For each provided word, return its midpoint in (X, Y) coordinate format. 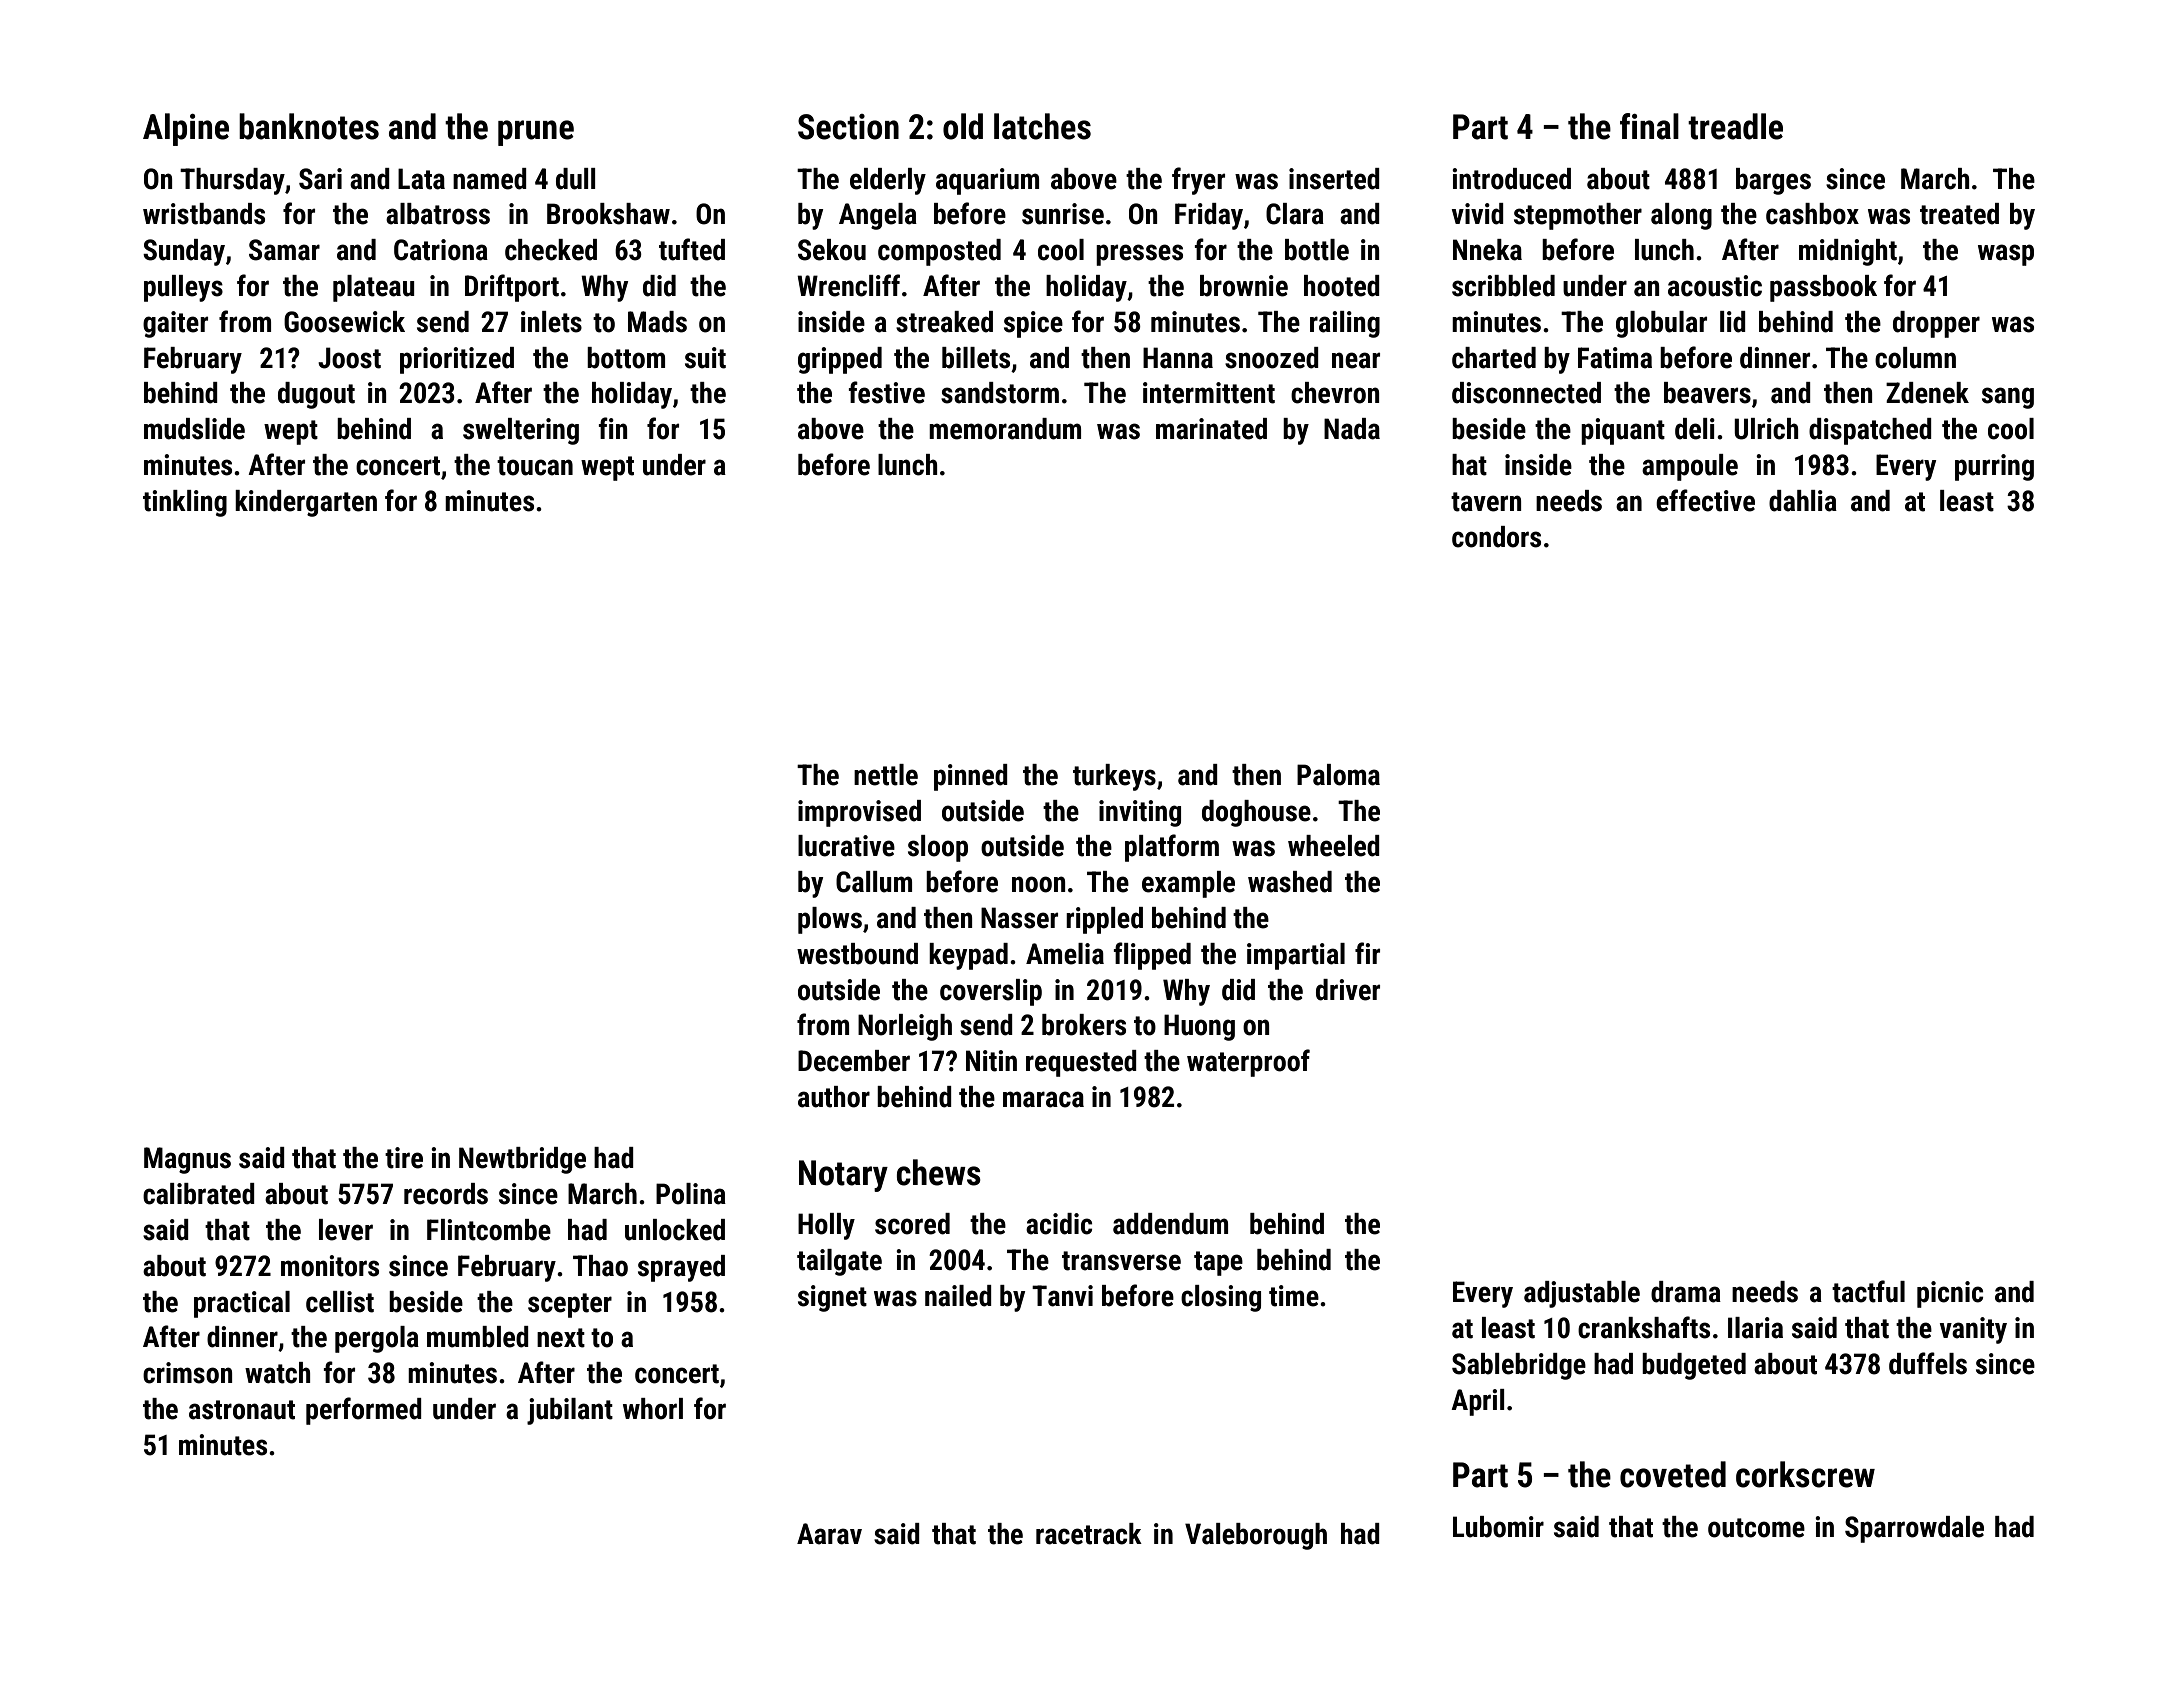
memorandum (1005, 429)
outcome (1756, 1528)
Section (848, 127)
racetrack (1089, 1534)
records (446, 1194)
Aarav (829, 1534)
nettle (886, 775)
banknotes (309, 126)
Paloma (1338, 775)
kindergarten (306, 503)
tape (1218, 1263)
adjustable (1582, 1294)
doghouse (1256, 813)
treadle (1735, 126)
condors (1496, 537)
